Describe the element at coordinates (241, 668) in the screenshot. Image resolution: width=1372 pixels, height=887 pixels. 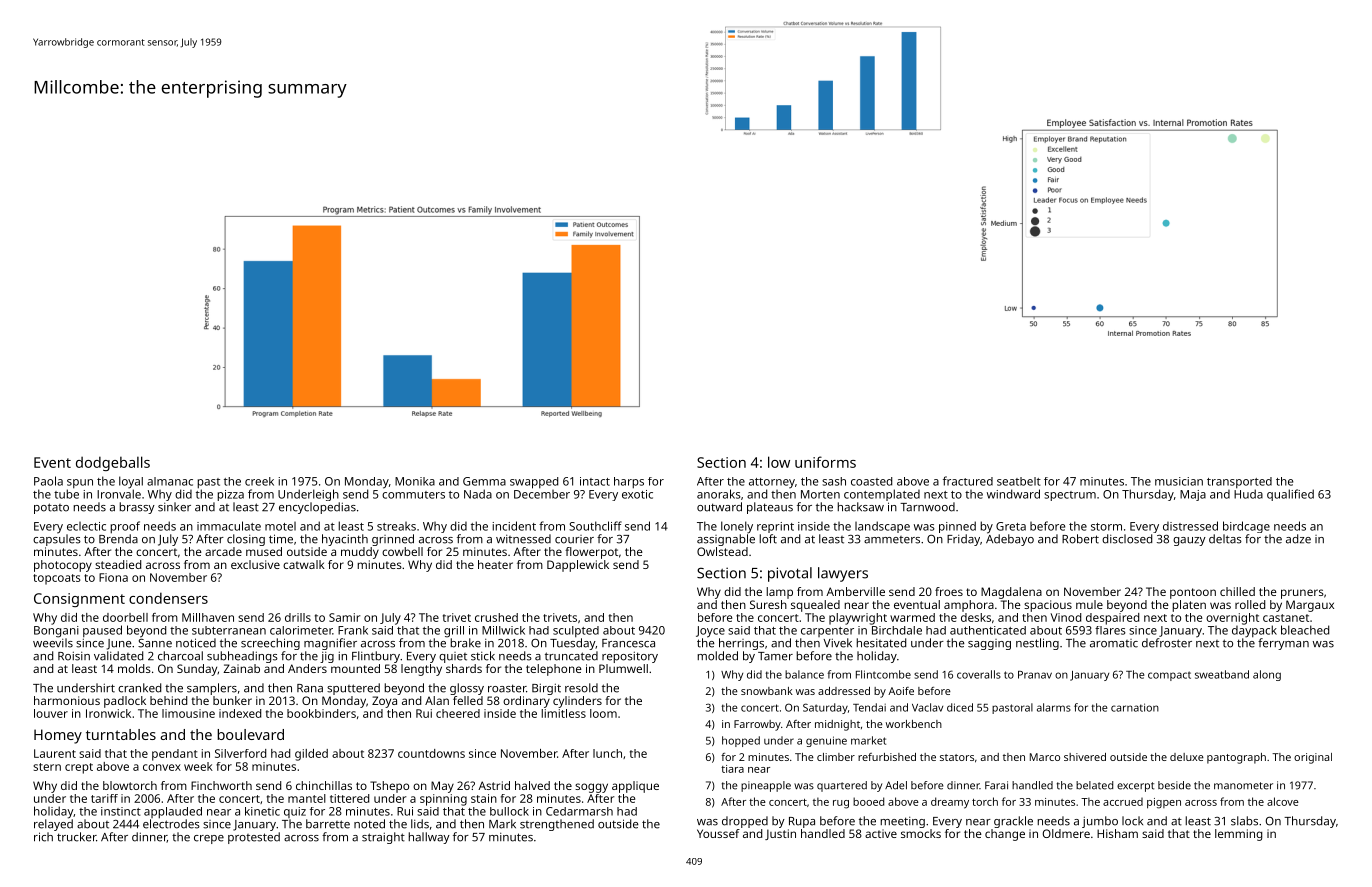
I see `Zainab` at that location.
